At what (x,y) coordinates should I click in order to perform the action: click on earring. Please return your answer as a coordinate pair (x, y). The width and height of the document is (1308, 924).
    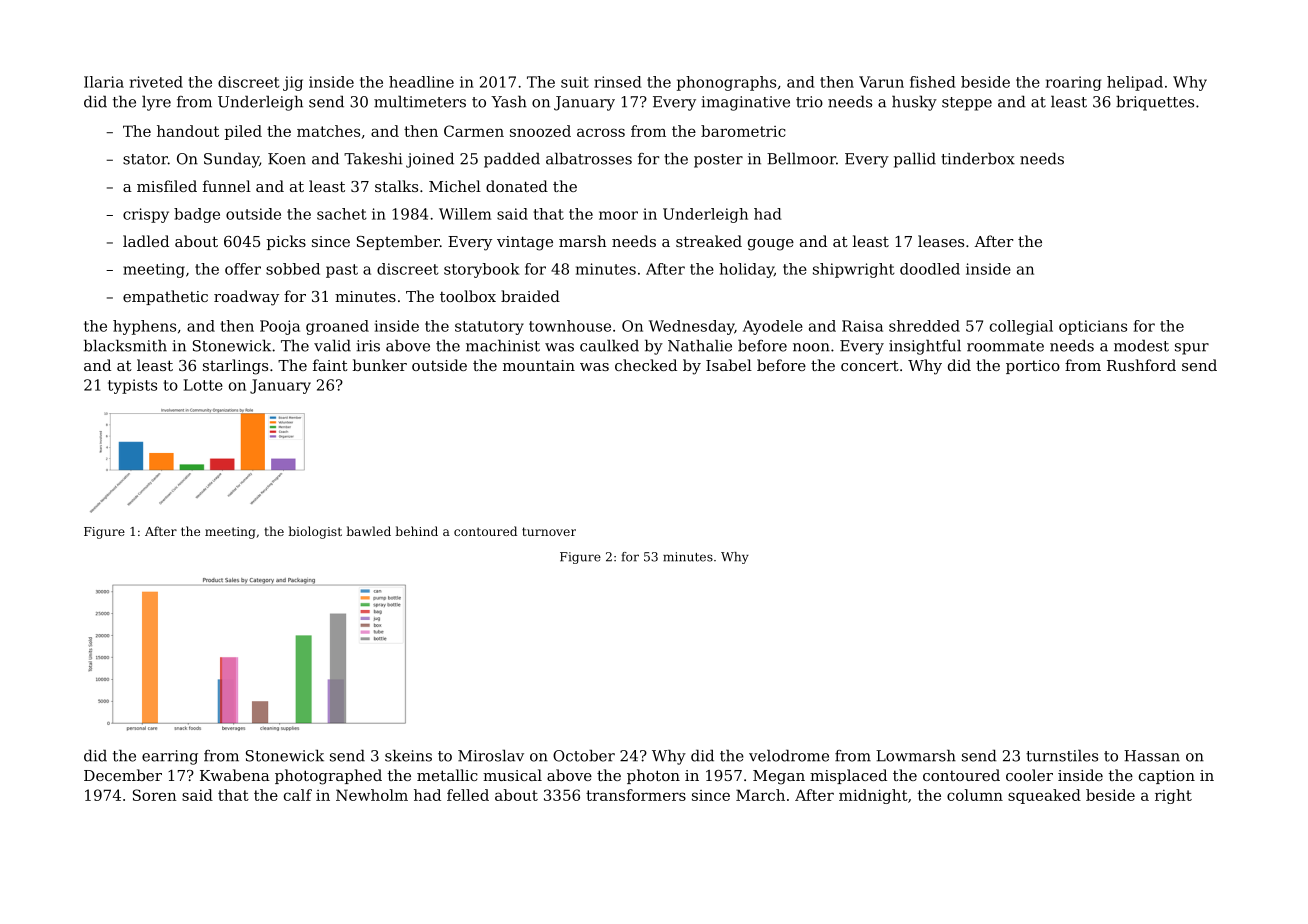
    Looking at the image, I should click on (170, 757).
